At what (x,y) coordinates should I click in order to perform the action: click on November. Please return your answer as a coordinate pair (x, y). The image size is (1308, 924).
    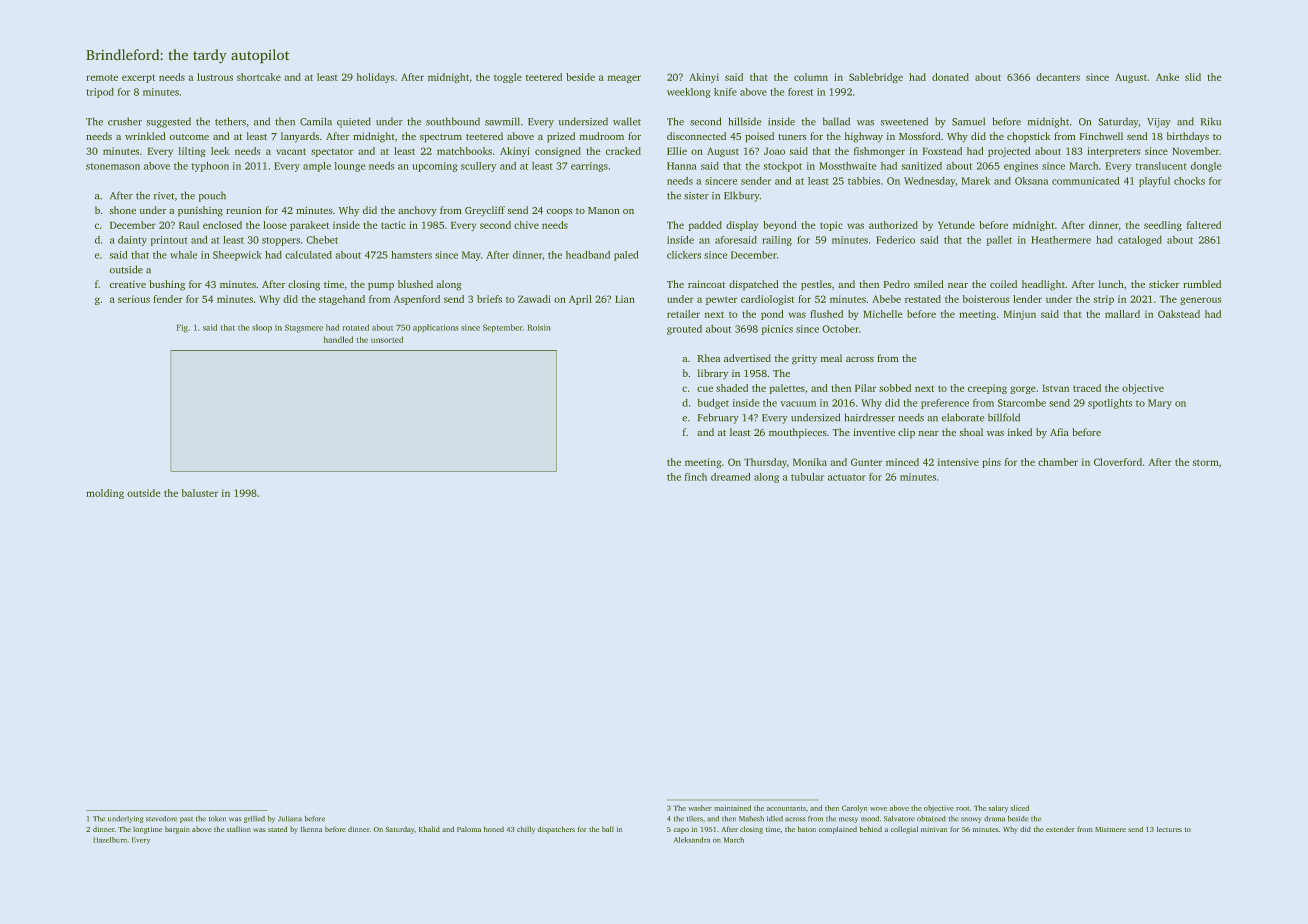
    Looking at the image, I should click on (1195, 151).
